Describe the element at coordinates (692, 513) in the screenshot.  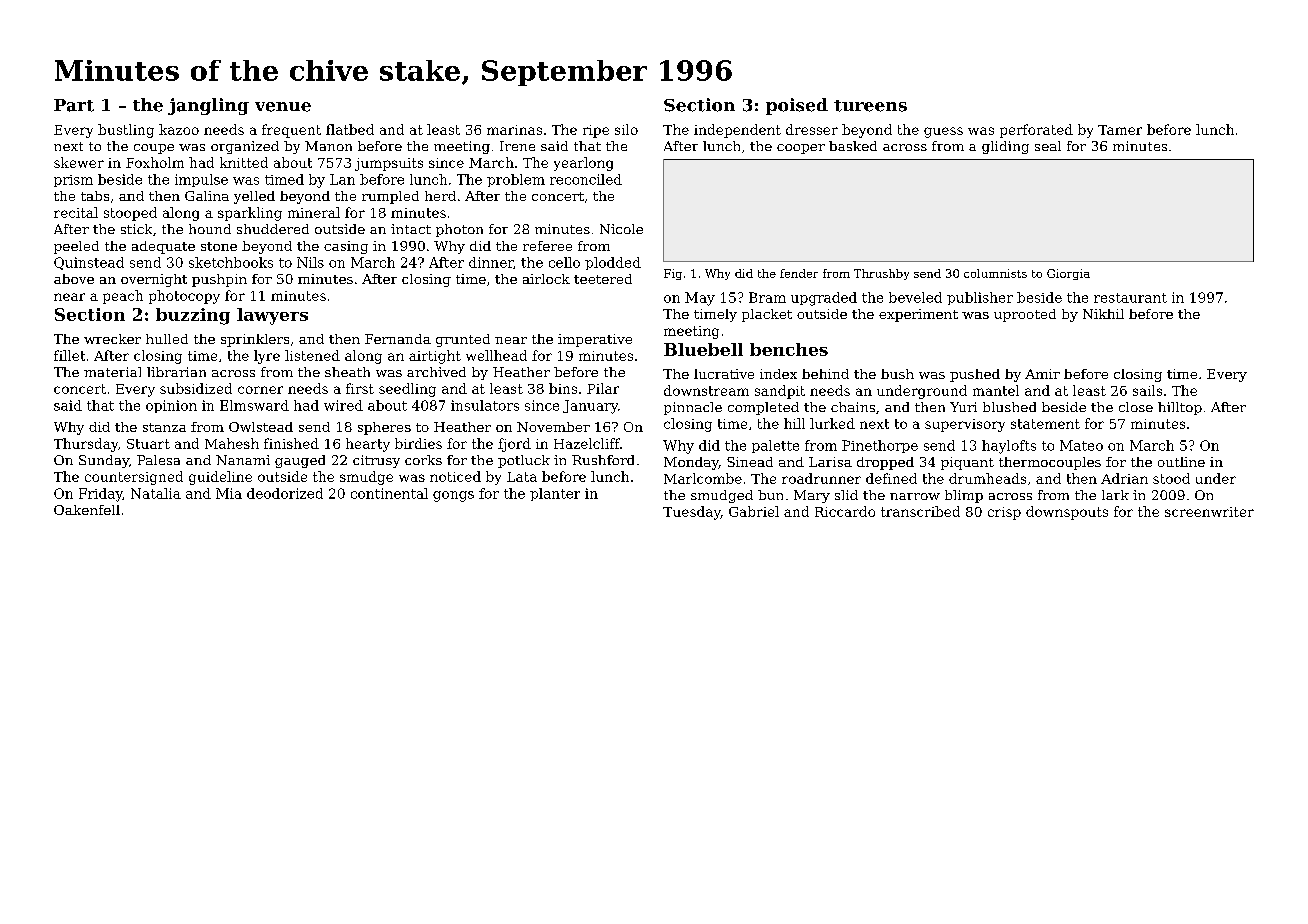
I see `Tuesday` at that location.
